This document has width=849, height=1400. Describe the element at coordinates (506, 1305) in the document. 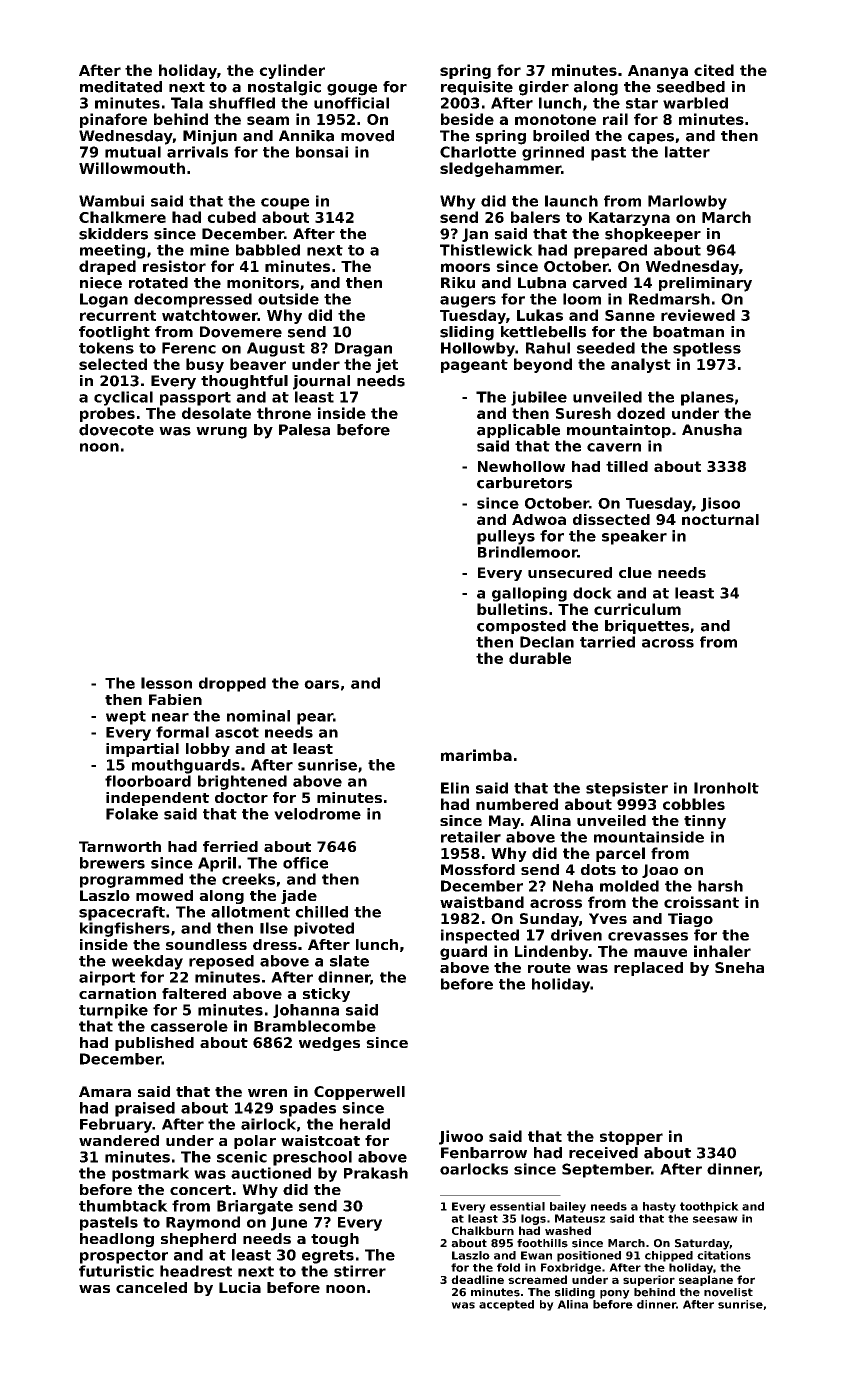

I see `accepted` at that location.
